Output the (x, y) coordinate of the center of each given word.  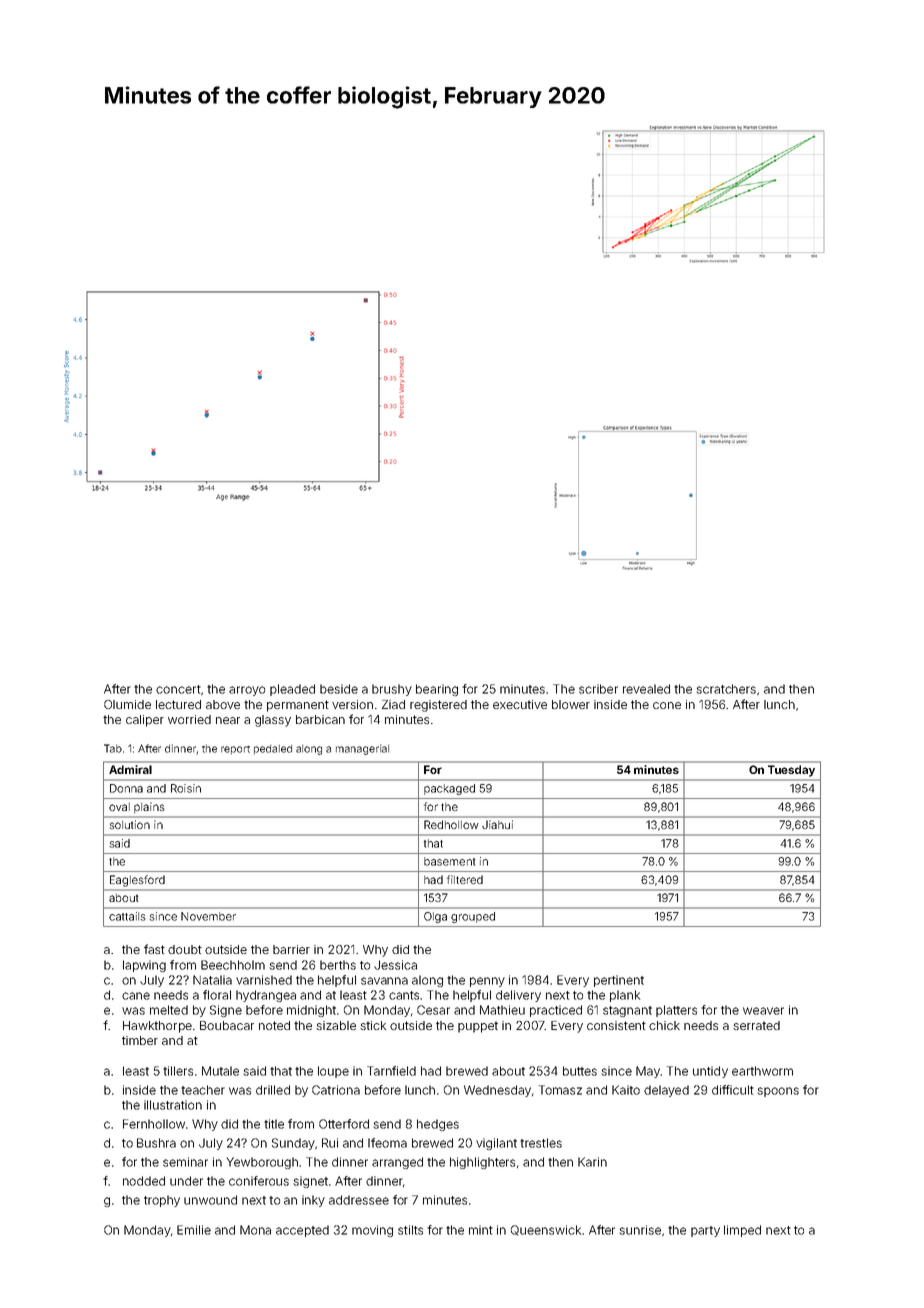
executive (520, 704)
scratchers (726, 689)
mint (481, 1230)
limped (742, 1231)
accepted (302, 1231)
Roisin (186, 788)
